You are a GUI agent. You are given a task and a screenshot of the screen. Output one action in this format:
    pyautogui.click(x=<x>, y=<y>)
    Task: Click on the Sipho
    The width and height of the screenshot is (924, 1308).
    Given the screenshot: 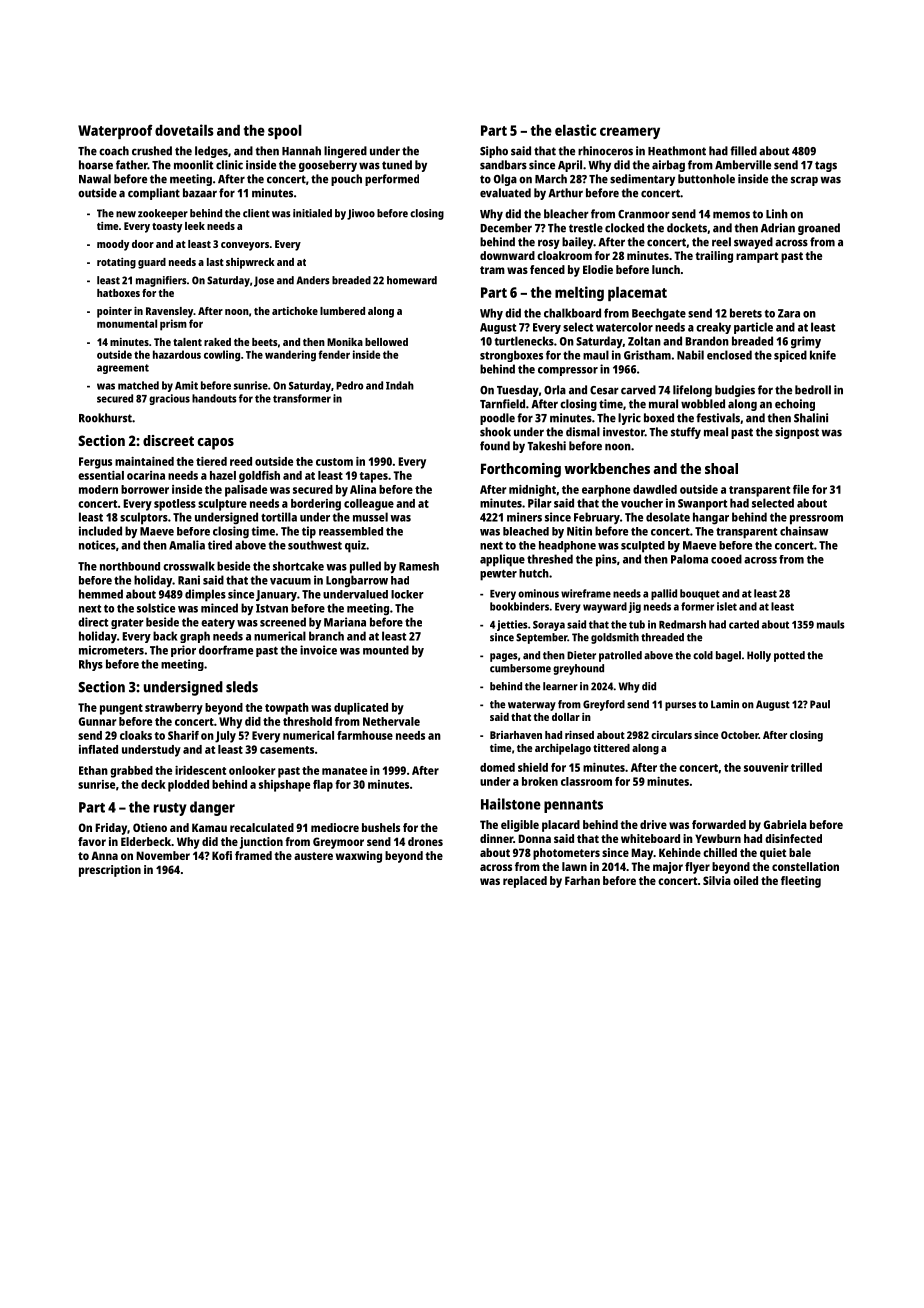 What is the action you would take?
    pyautogui.click(x=494, y=152)
